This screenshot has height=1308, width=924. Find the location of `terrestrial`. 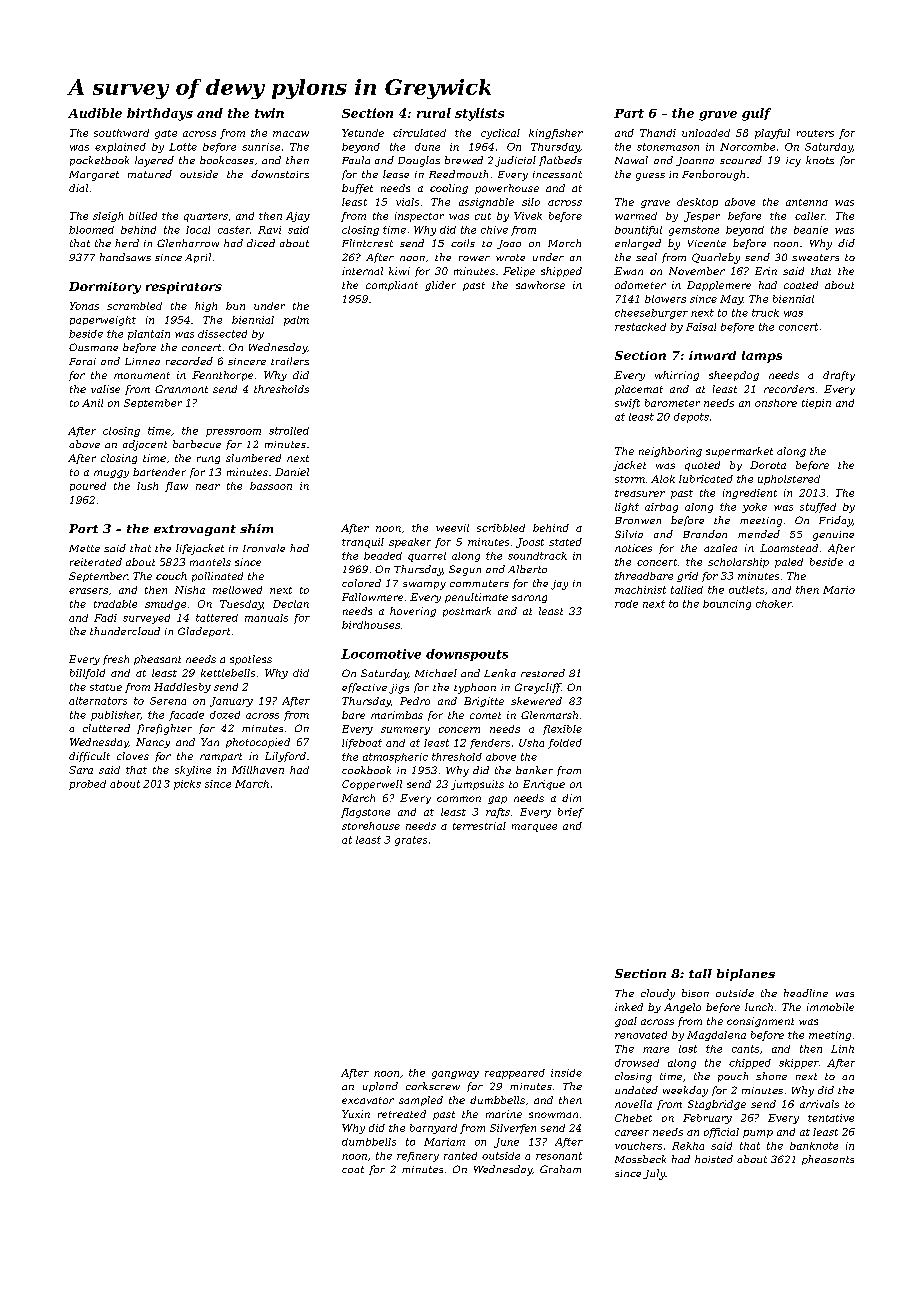

terrestrial is located at coordinates (479, 826).
